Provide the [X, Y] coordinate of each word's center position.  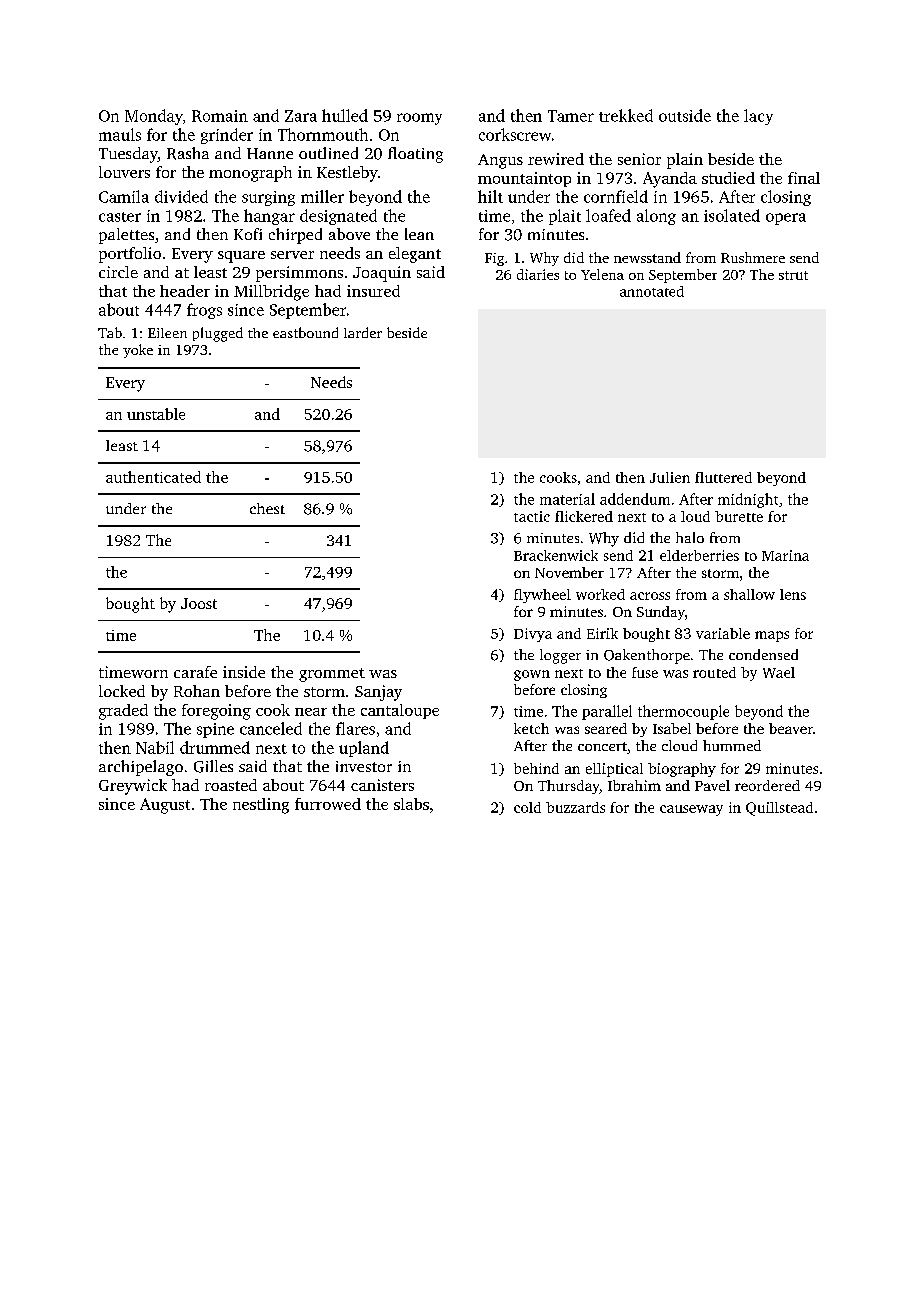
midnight [748, 500]
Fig [494, 259]
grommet [332, 675]
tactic [532, 516]
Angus [500, 161]
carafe [195, 672]
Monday [154, 117]
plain [685, 161]
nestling [261, 806]
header [185, 291]
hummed [732, 745]
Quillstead [779, 809]
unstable [156, 414]
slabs [411, 804]
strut [793, 275]
